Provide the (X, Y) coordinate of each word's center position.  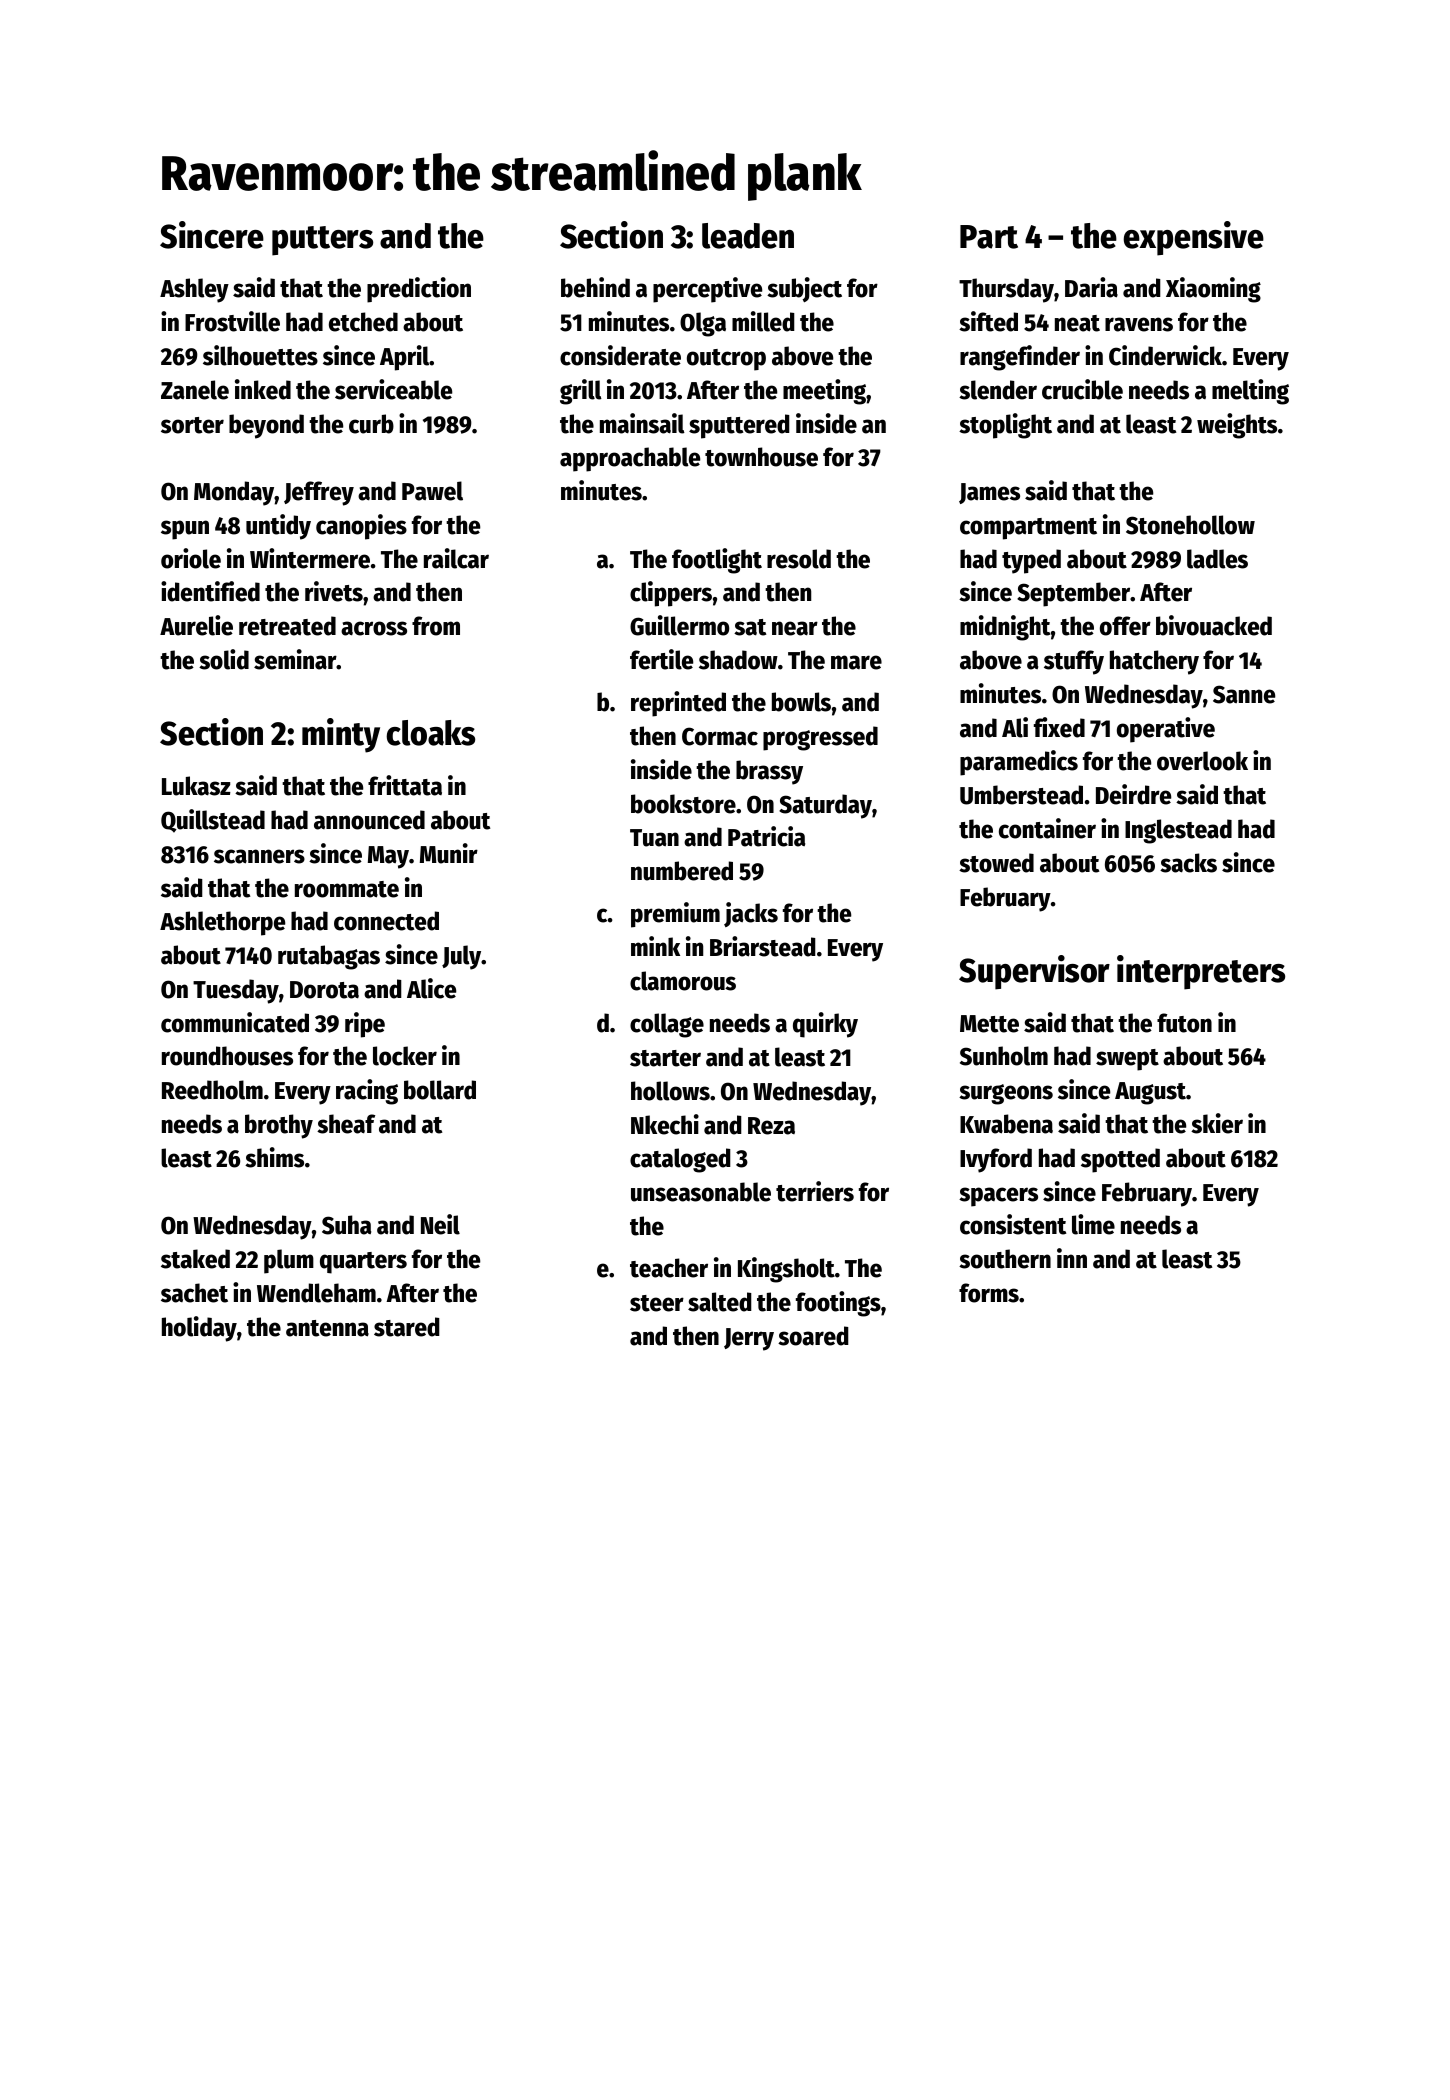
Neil (440, 1224)
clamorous (683, 981)
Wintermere (310, 558)
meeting (824, 392)
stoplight (1005, 426)
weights (1237, 426)
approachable (630, 459)
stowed (996, 863)
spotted (1120, 1160)
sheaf (346, 1124)
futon (1184, 1023)
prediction (419, 290)
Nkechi (665, 1124)
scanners (259, 856)
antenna (327, 1328)
